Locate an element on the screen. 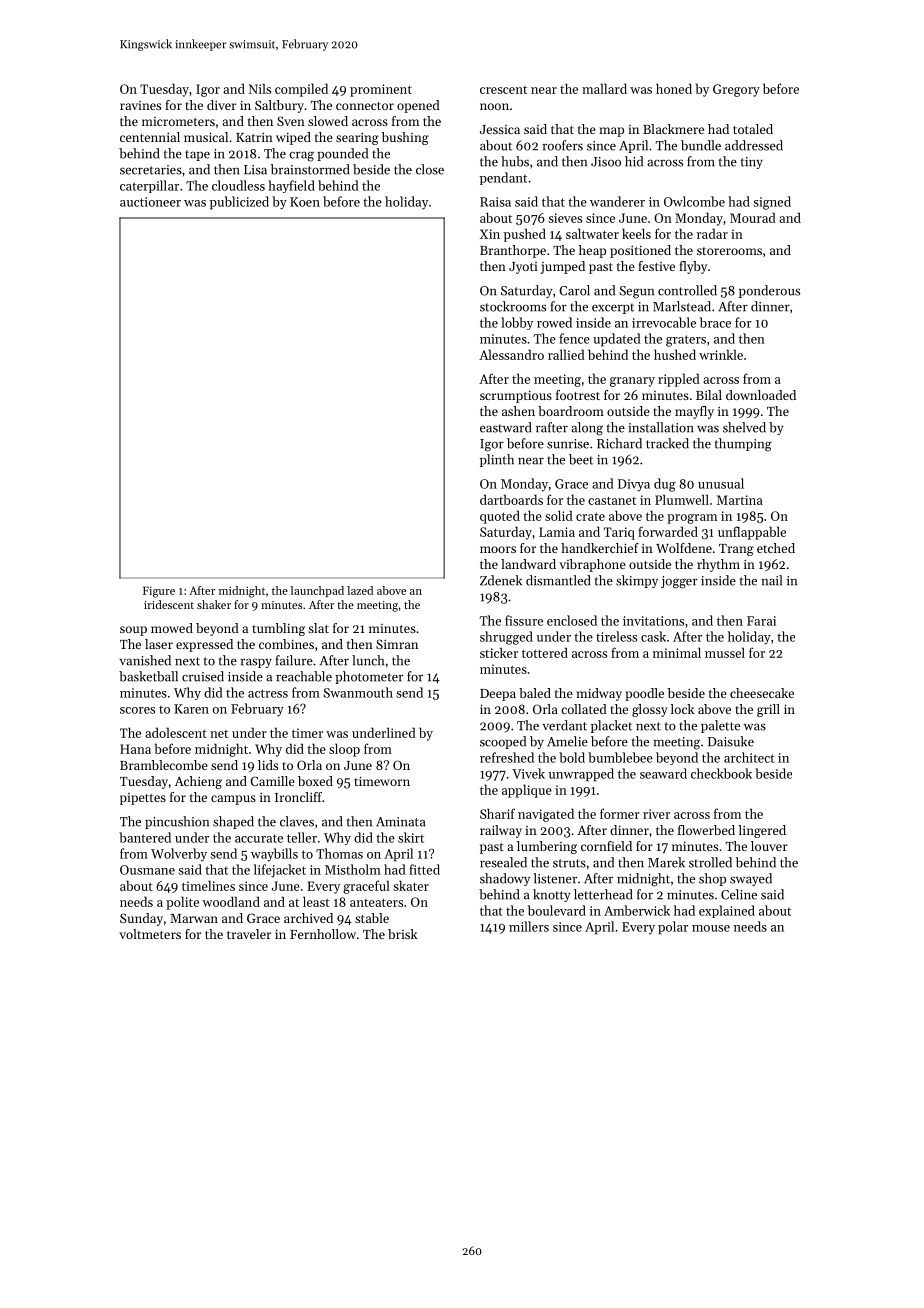  timeworn is located at coordinates (382, 781).
